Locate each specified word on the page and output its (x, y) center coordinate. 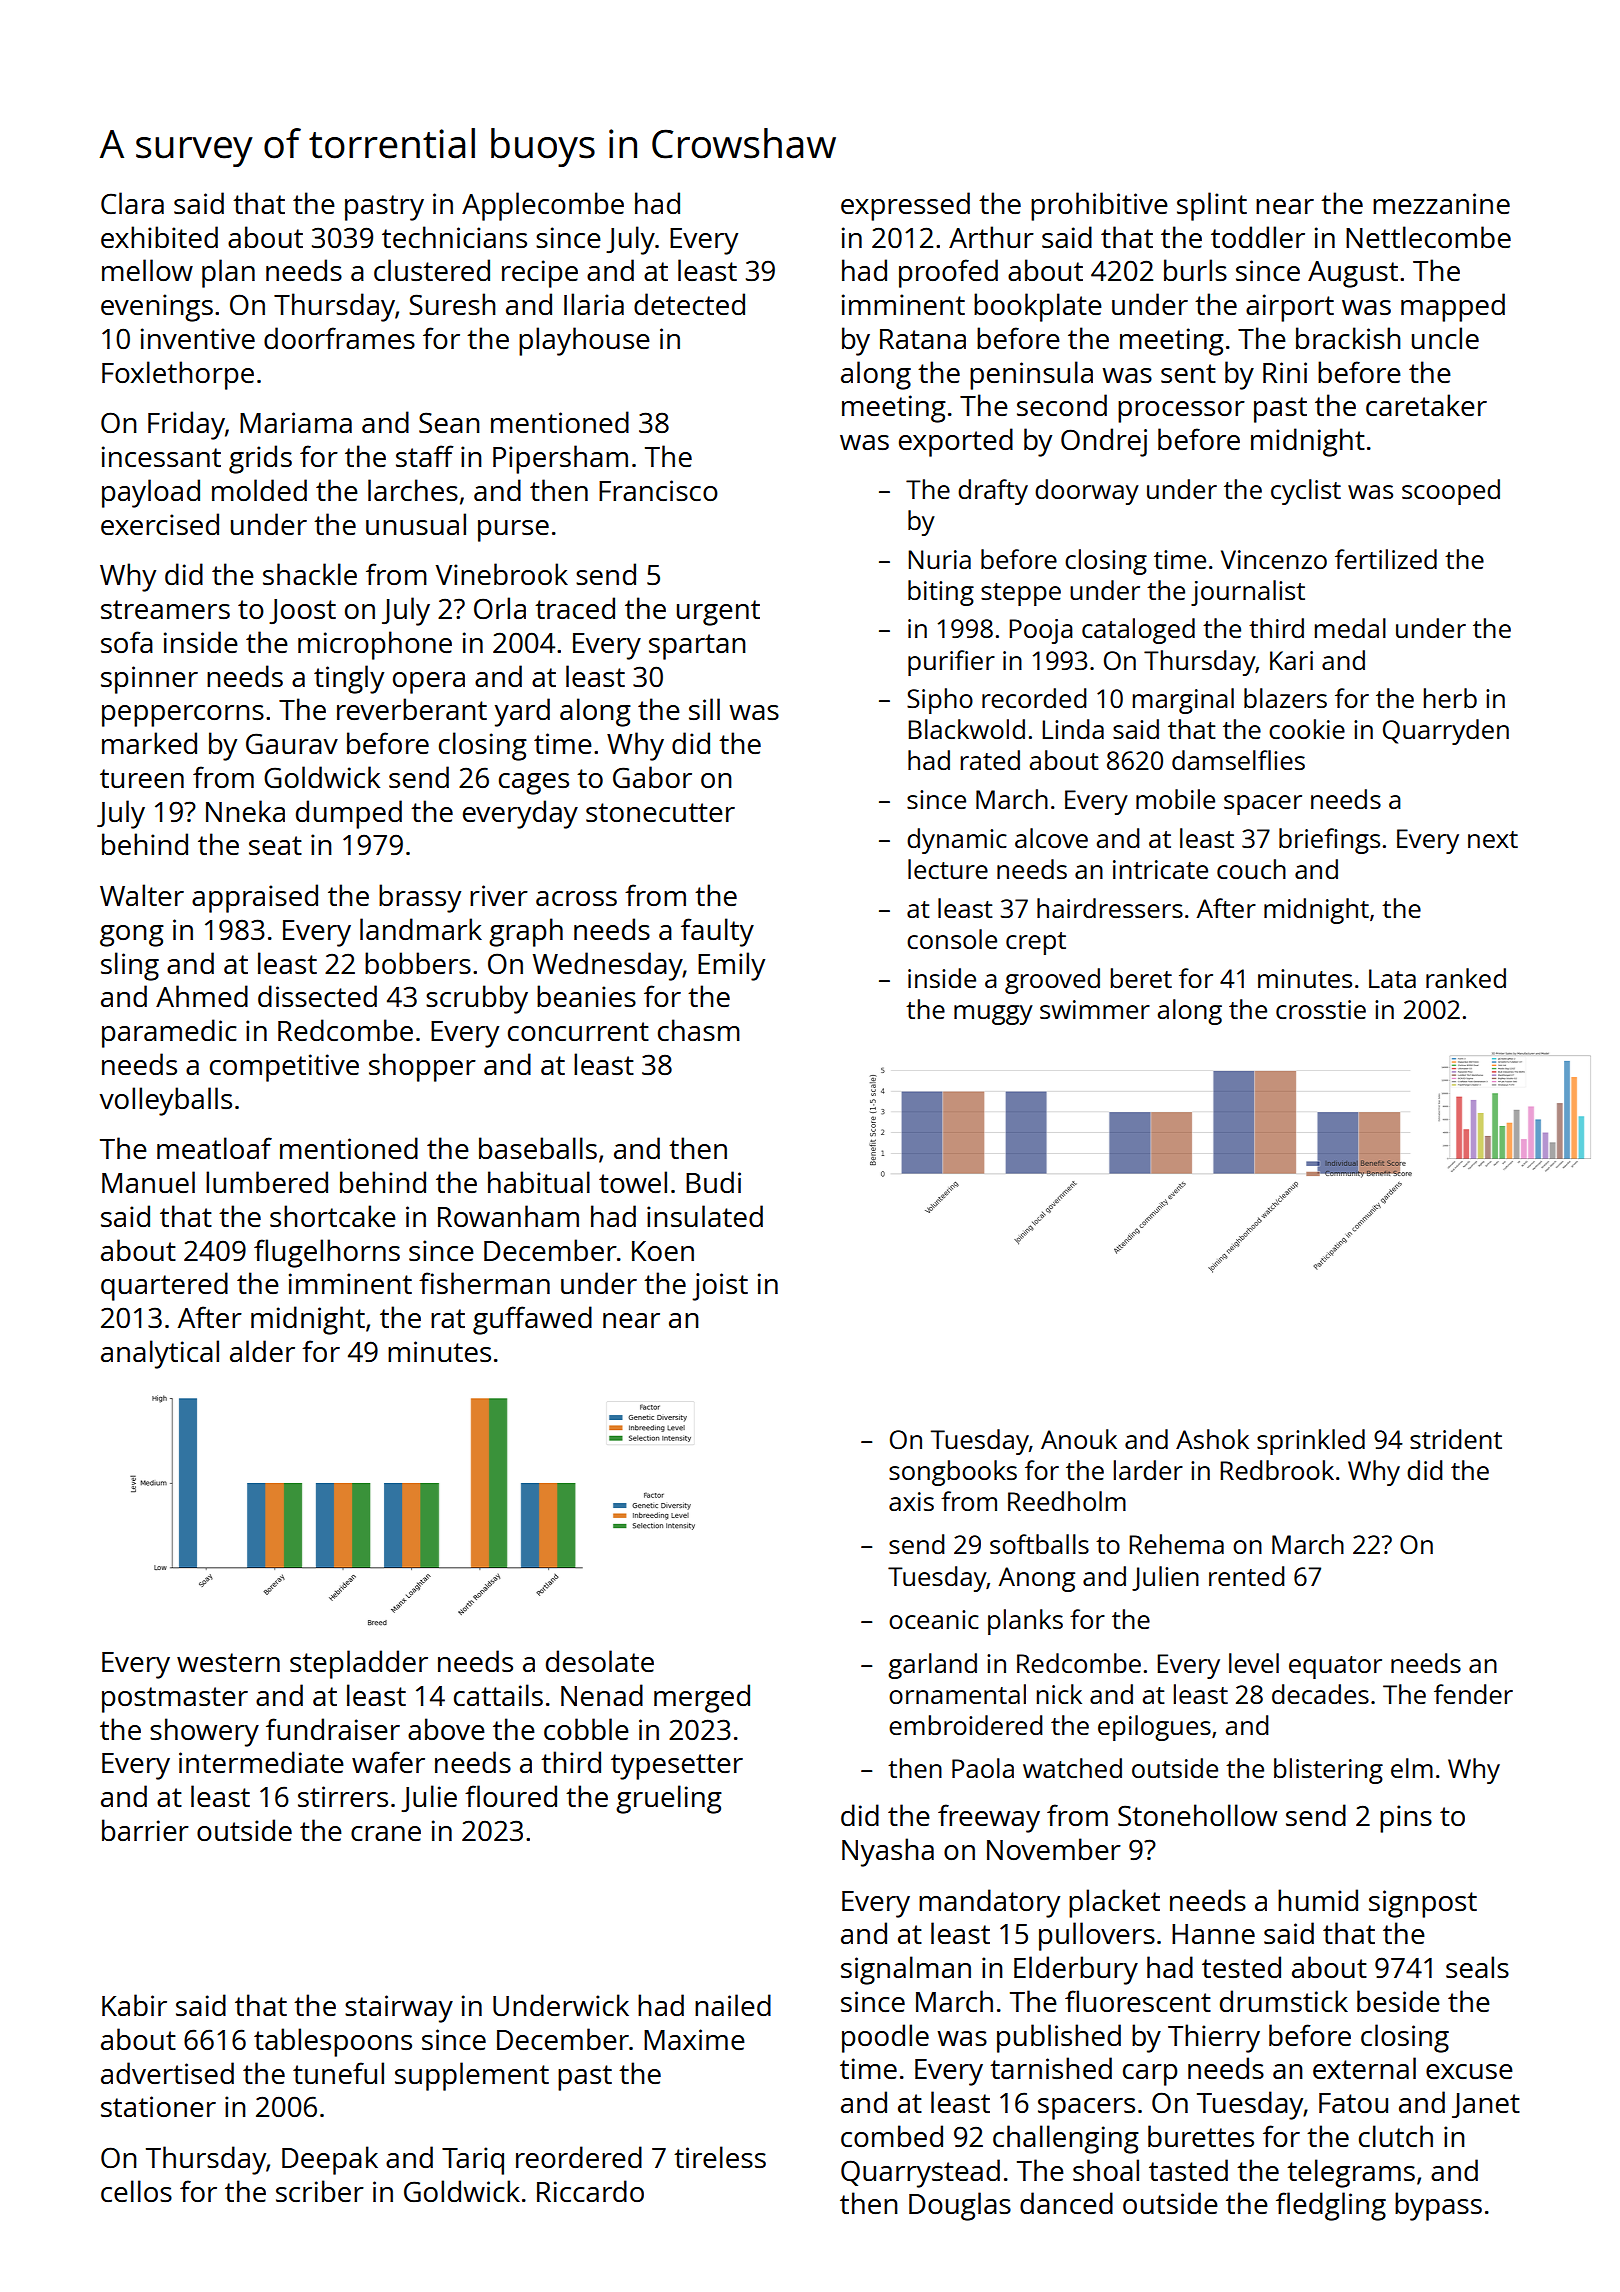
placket (1114, 1903)
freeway (989, 1818)
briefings (1329, 841)
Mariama (296, 422)
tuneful (338, 2073)
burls (1195, 270)
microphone (375, 645)
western (228, 1662)
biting (941, 593)
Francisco (658, 490)
